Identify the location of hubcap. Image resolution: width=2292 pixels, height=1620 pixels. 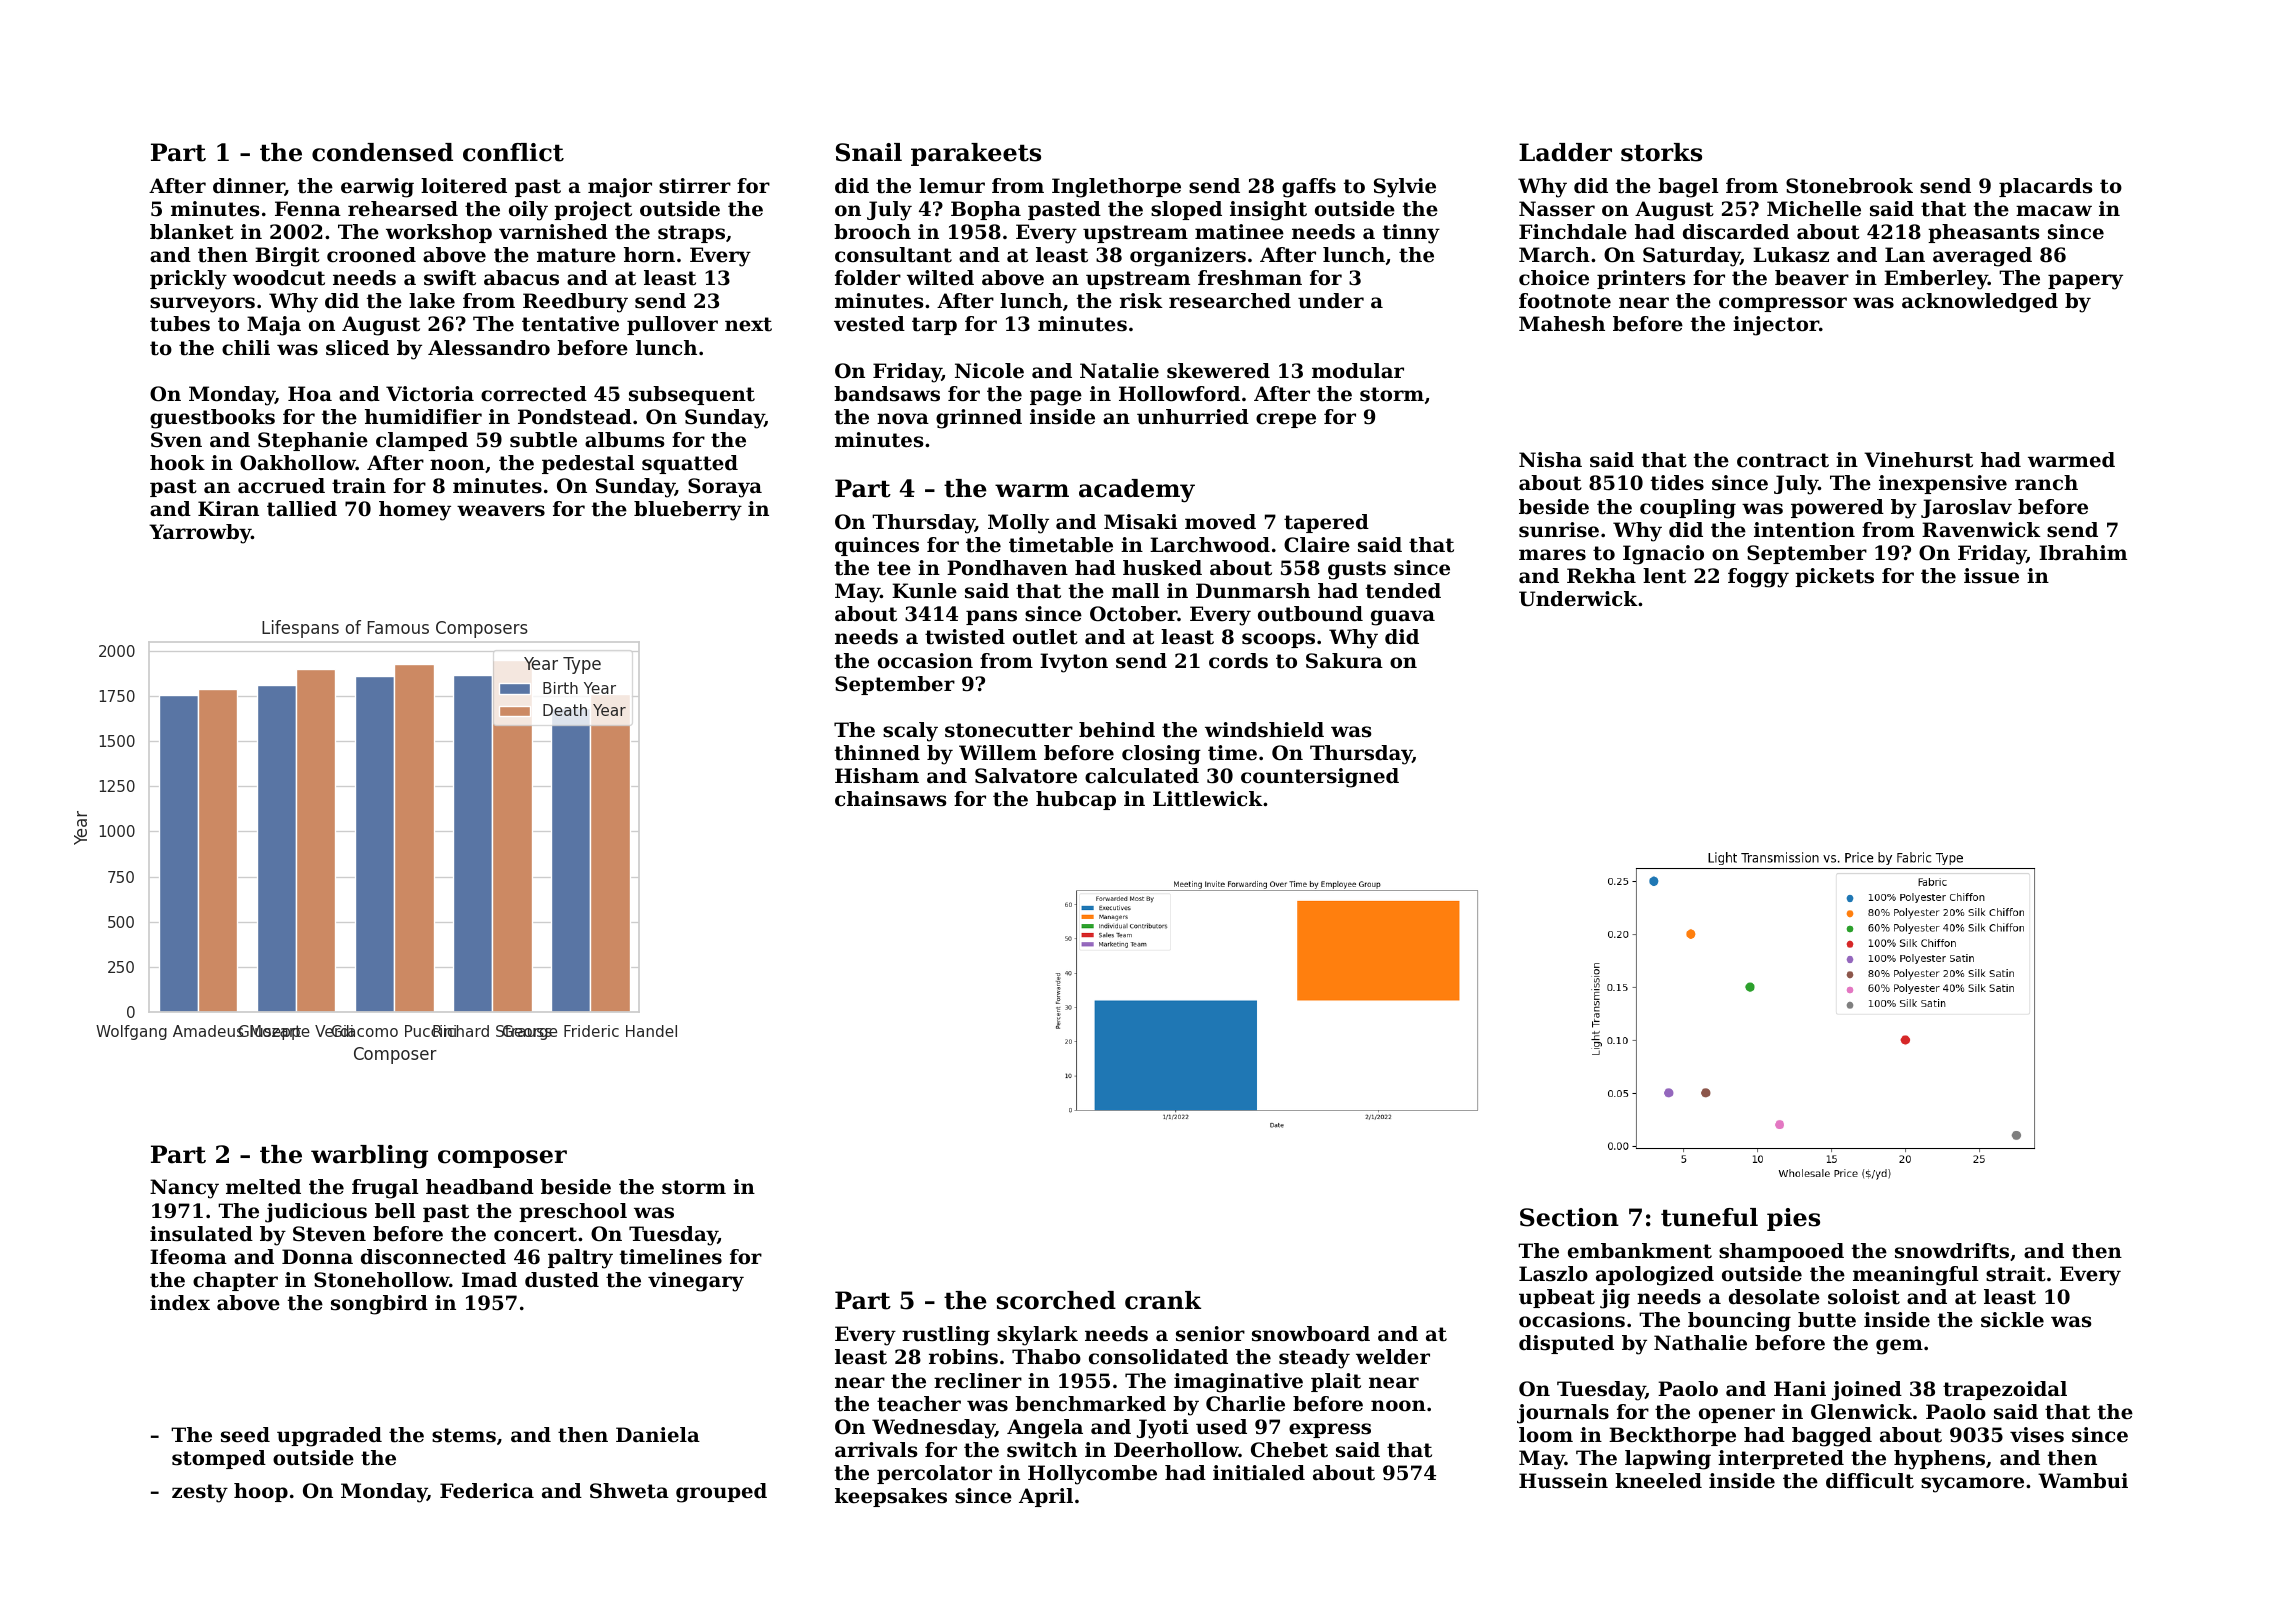
(1076, 800).
